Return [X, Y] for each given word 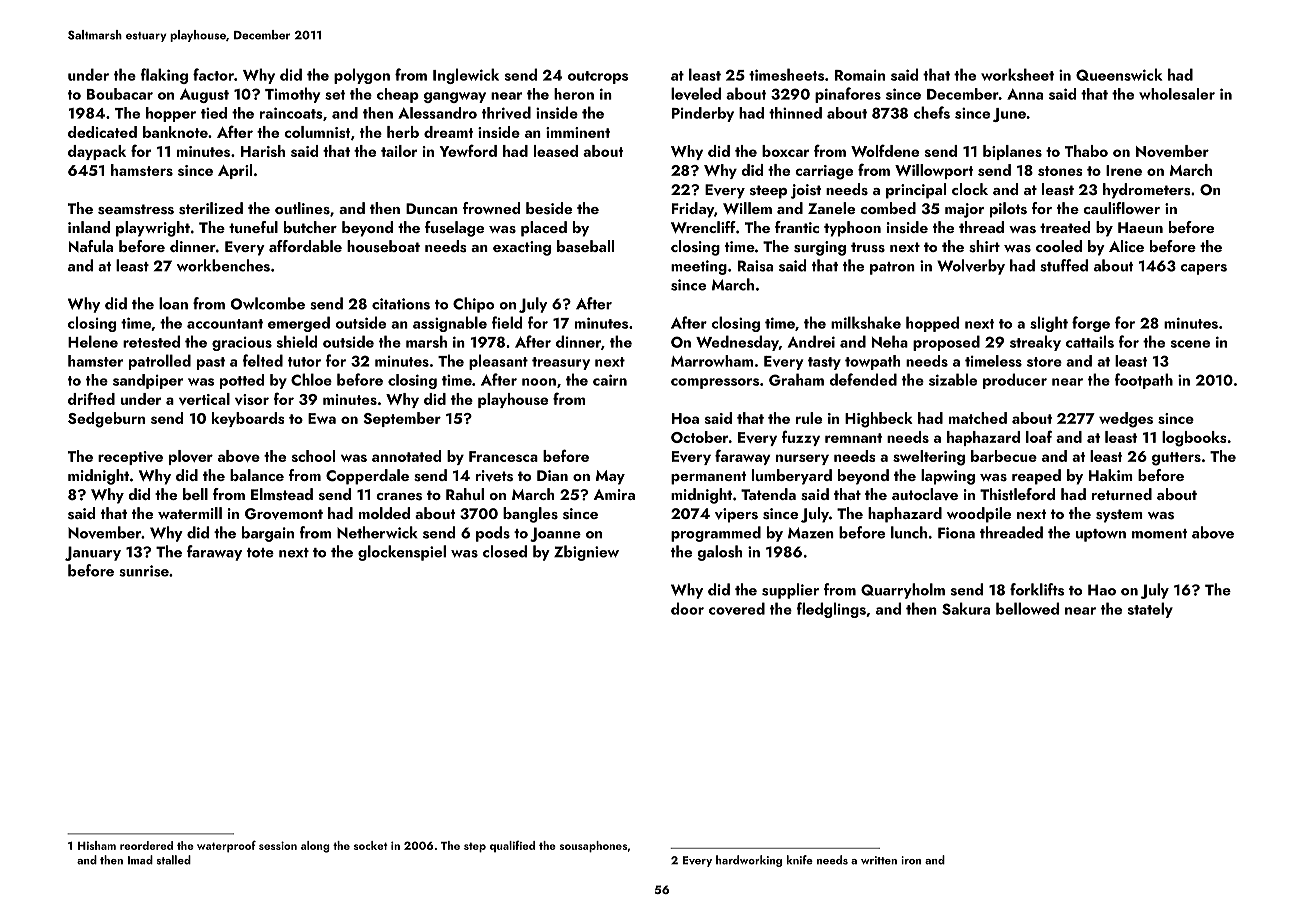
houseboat [383, 246]
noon [539, 382]
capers [1203, 269]
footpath [1144, 381]
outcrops [598, 77]
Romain [860, 75]
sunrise [144, 571]
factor [213, 74]
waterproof [226, 846]
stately [1150, 610]
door [687, 608]
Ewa [322, 418]
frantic [797, 227]
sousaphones [593, 847]
